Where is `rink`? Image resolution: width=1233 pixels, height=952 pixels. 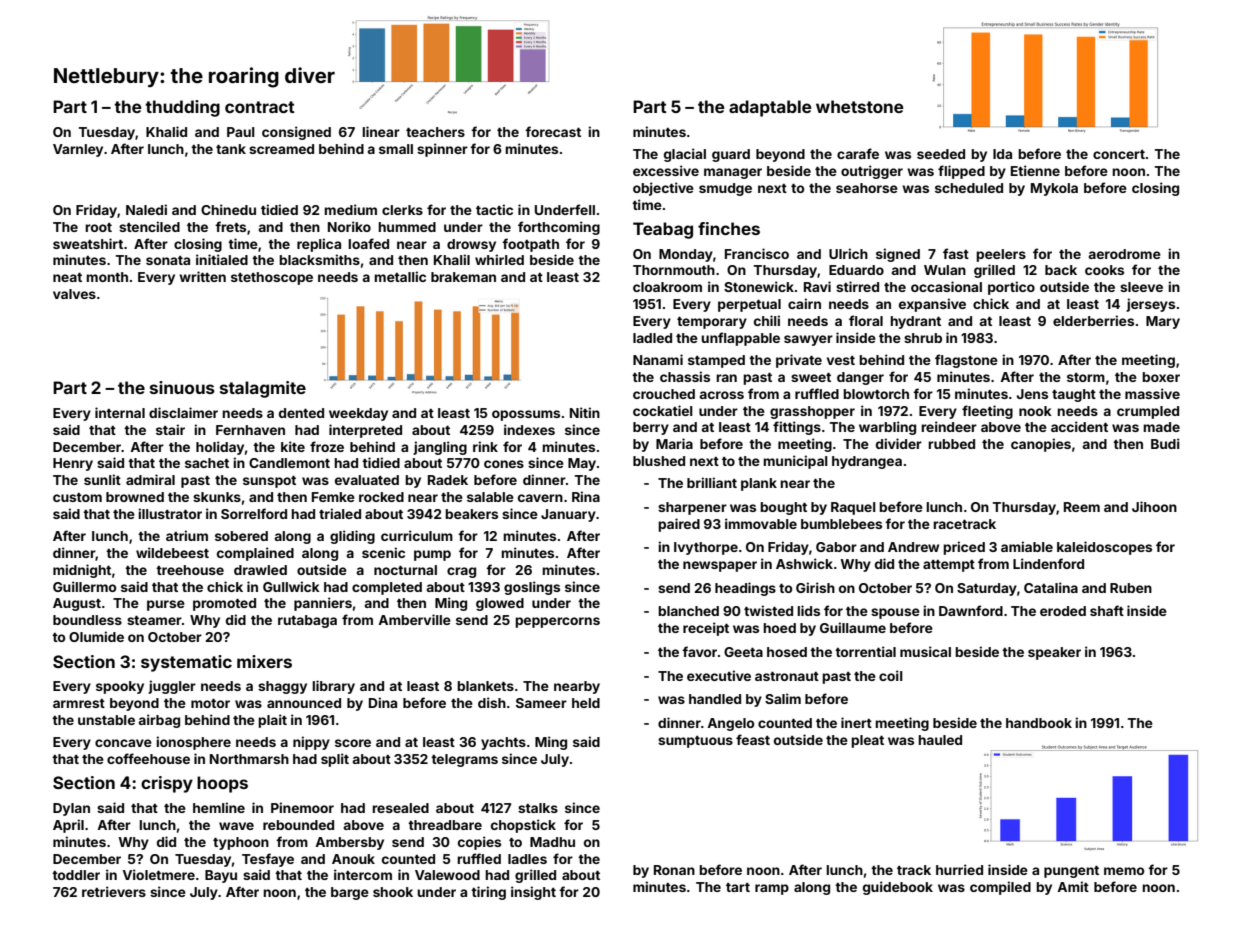
rink is located at coordinates (485, 446).
